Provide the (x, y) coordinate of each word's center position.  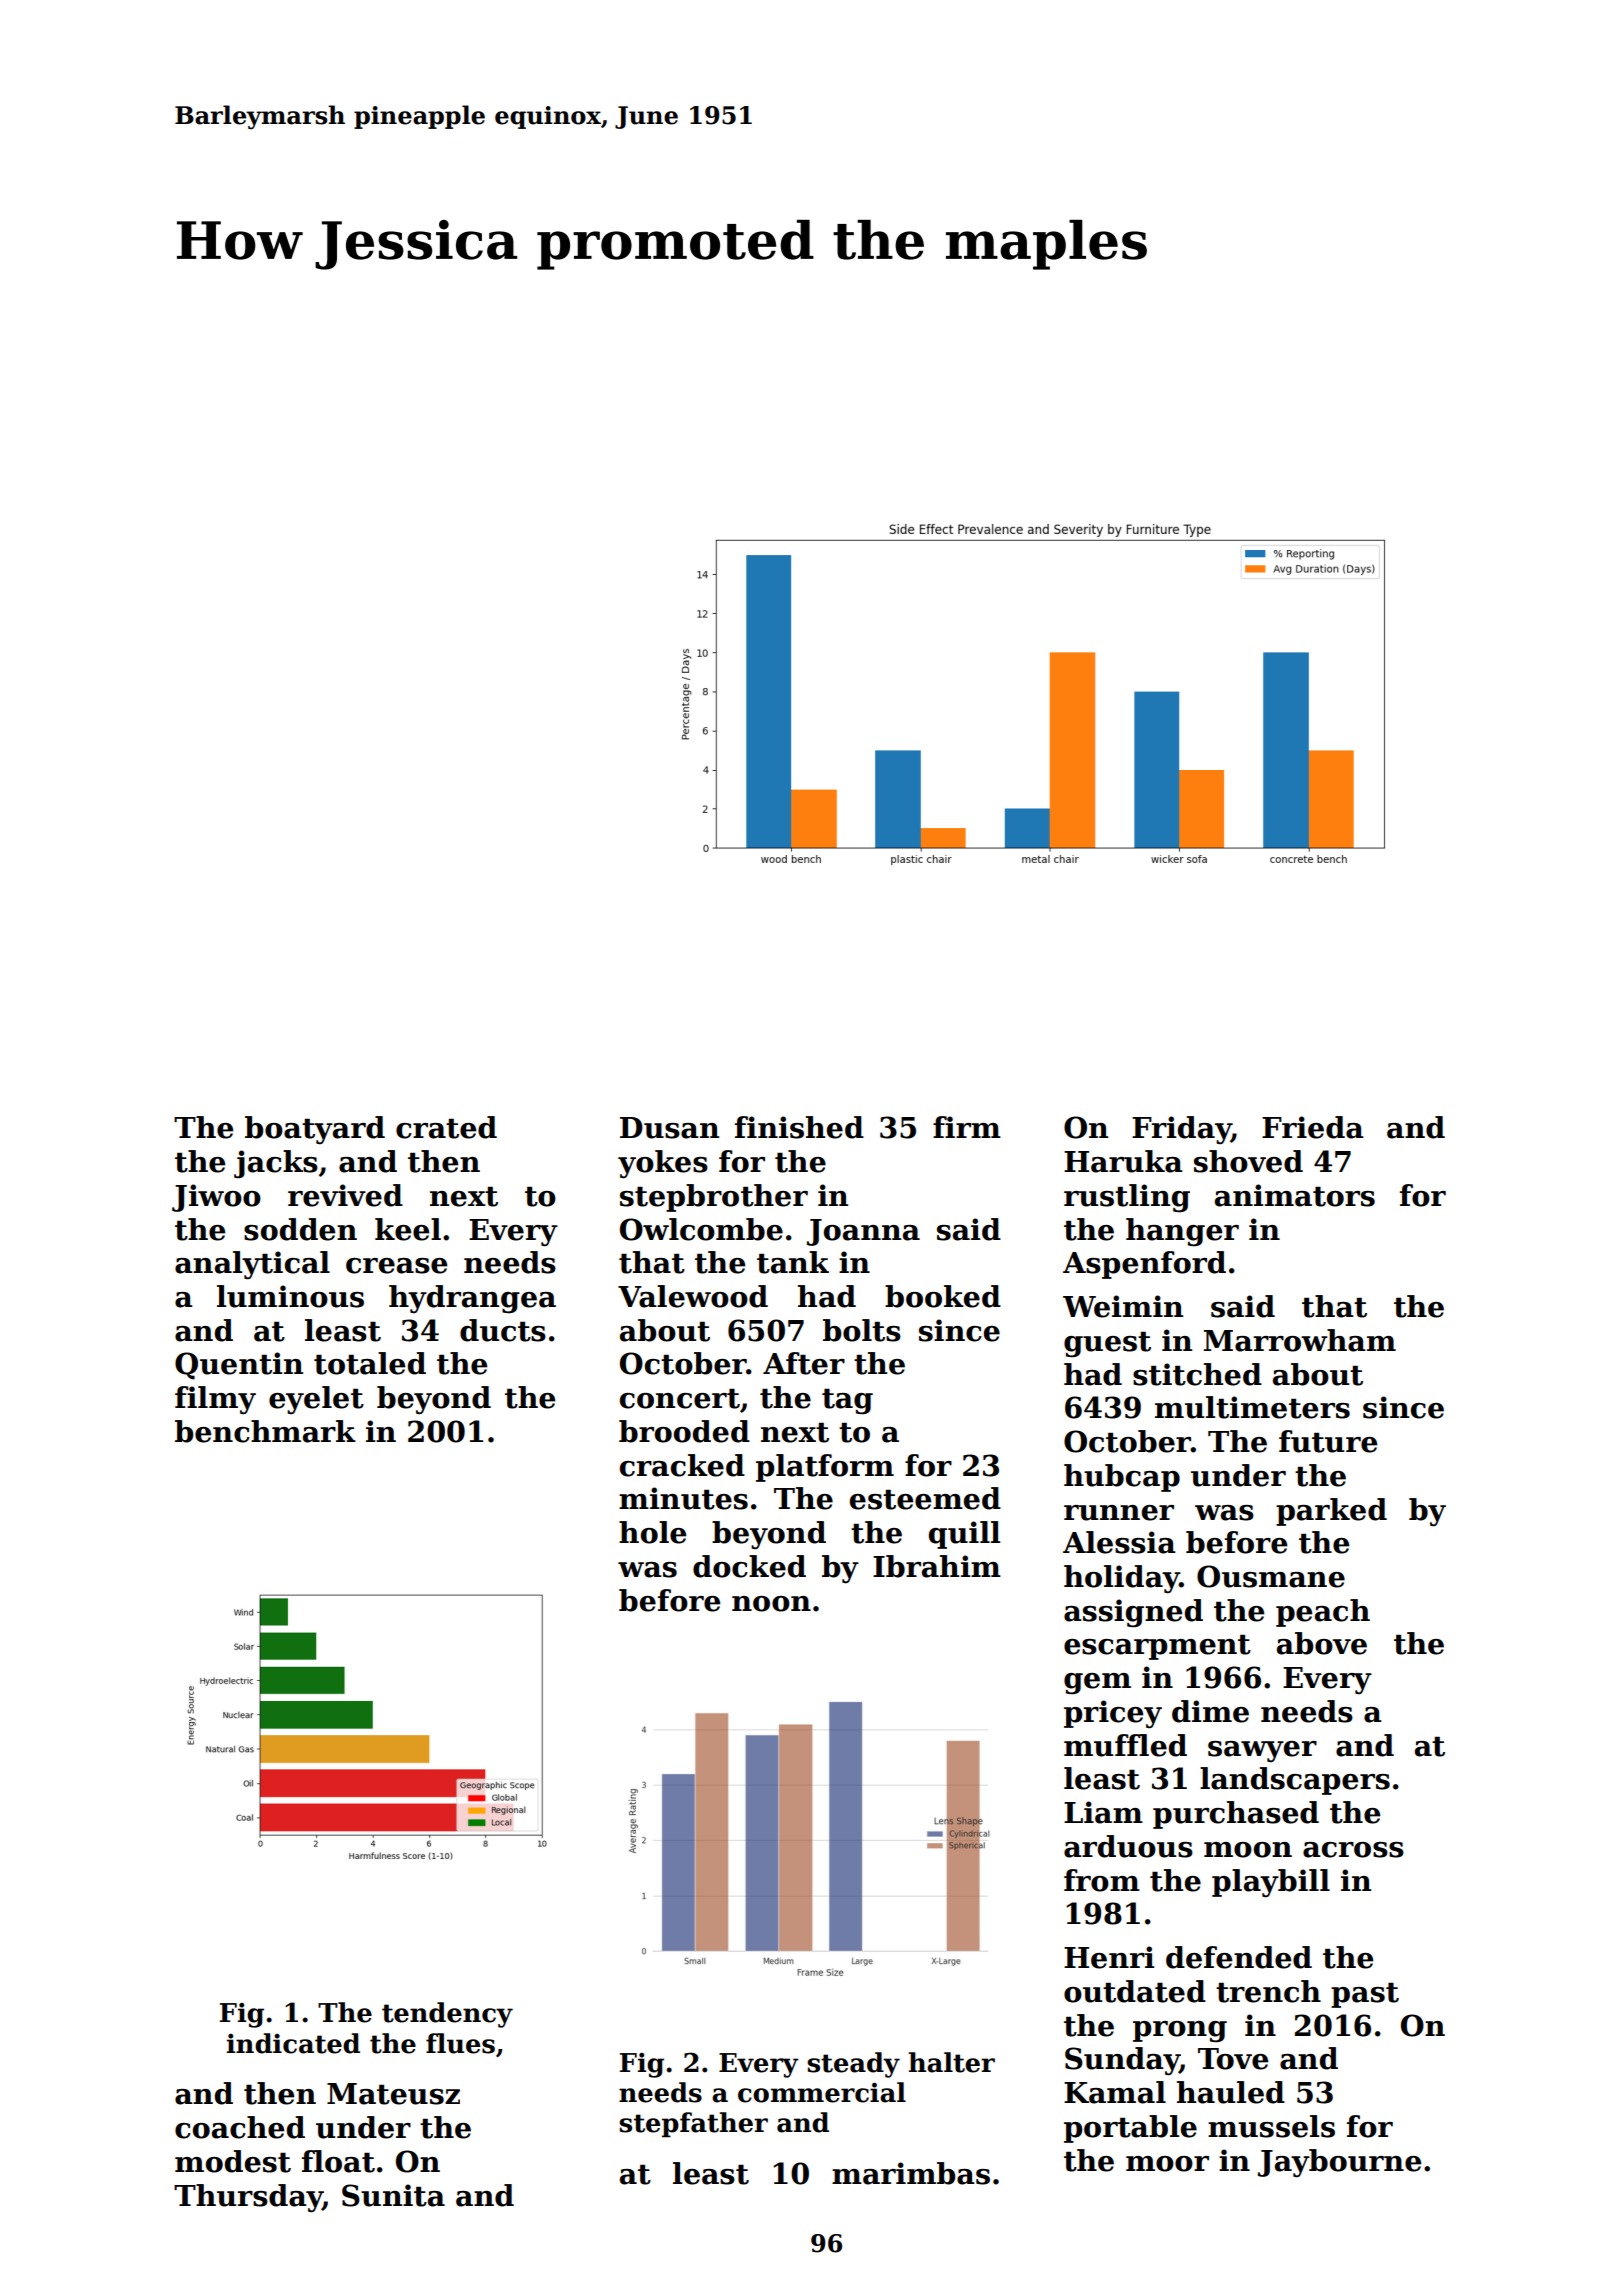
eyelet (316, 1400)
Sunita (393, 2195)
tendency (447, 2015)
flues (460, 2043)
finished (799, 1127)
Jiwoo (216, 1198)
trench (1268, 1991)
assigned (1133, 1613)
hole (652, 1532)
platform (825, 1468)
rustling (1127, 1198)
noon (771, 1604)
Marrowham (1300, 1340)
